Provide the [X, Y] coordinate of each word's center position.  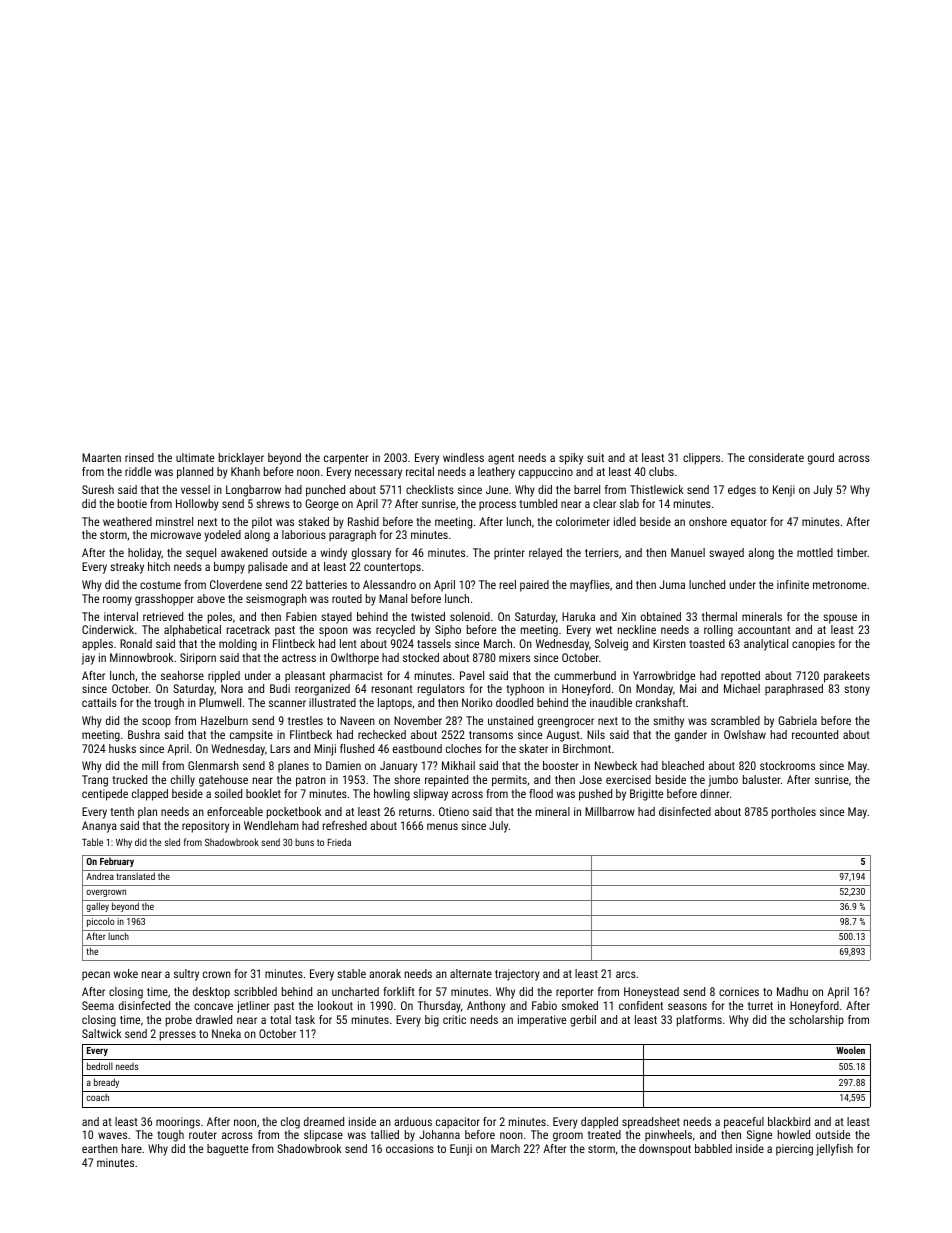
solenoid [470, 616]
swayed [726, 554]
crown [217, 974]
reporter [574, 993]
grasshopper [164, 600]
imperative [542, 1021]
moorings [178, 1123]
